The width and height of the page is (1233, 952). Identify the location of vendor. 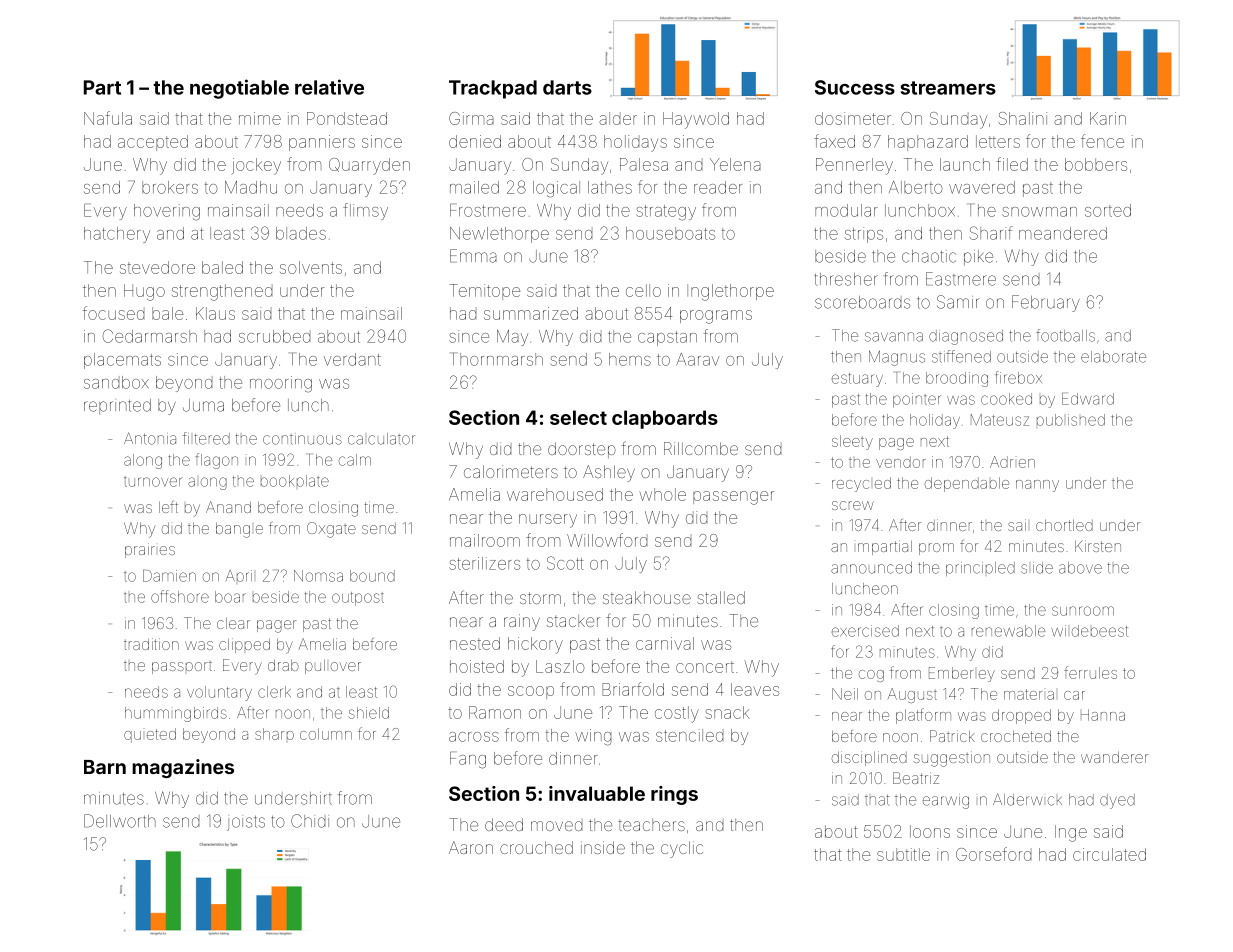
(901, 462).
